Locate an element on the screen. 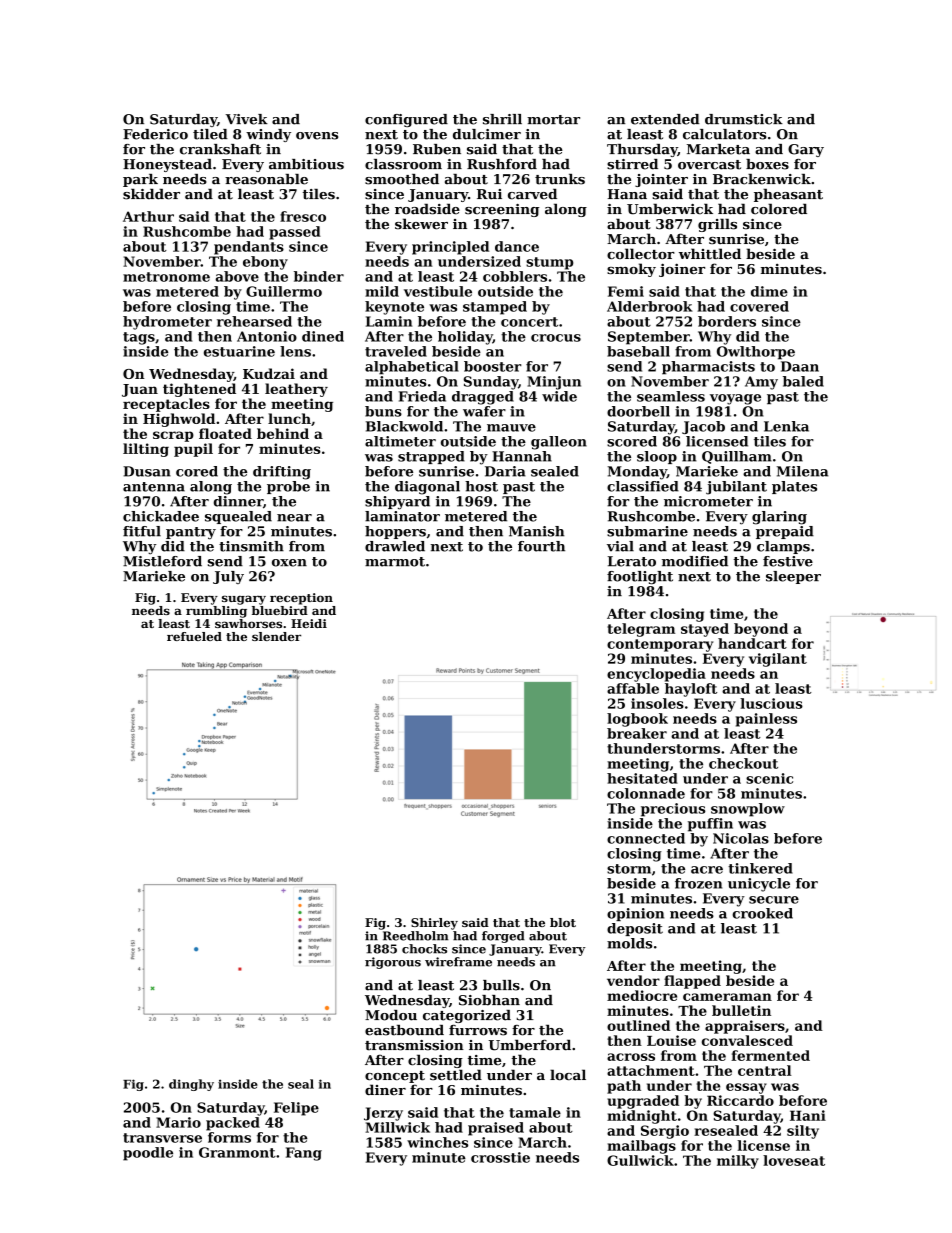 The image size is (952, 1233). dragged is located at coordinates (483, 398).
